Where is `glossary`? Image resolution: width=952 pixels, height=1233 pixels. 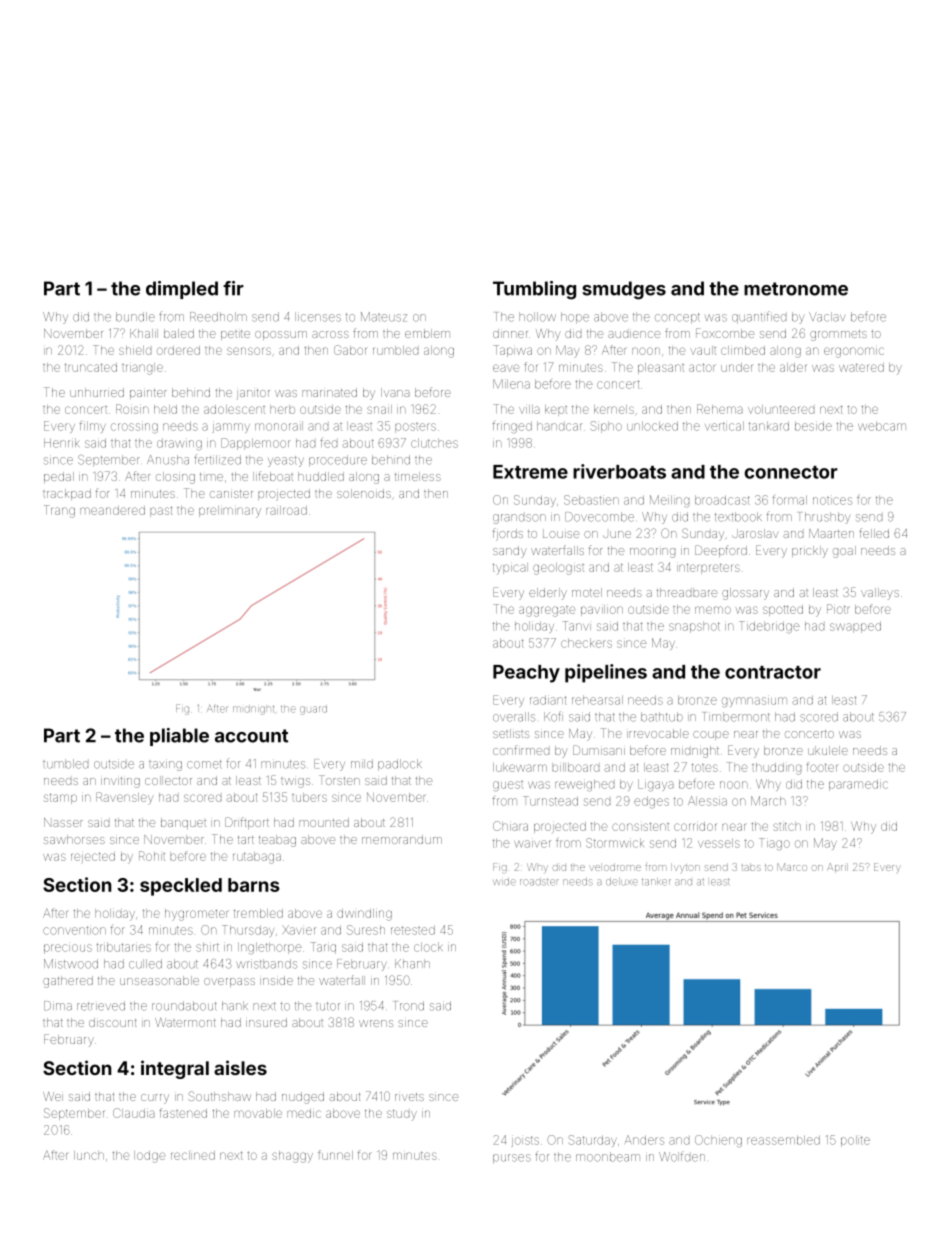
glossary is located at coordinates (745, 594).
